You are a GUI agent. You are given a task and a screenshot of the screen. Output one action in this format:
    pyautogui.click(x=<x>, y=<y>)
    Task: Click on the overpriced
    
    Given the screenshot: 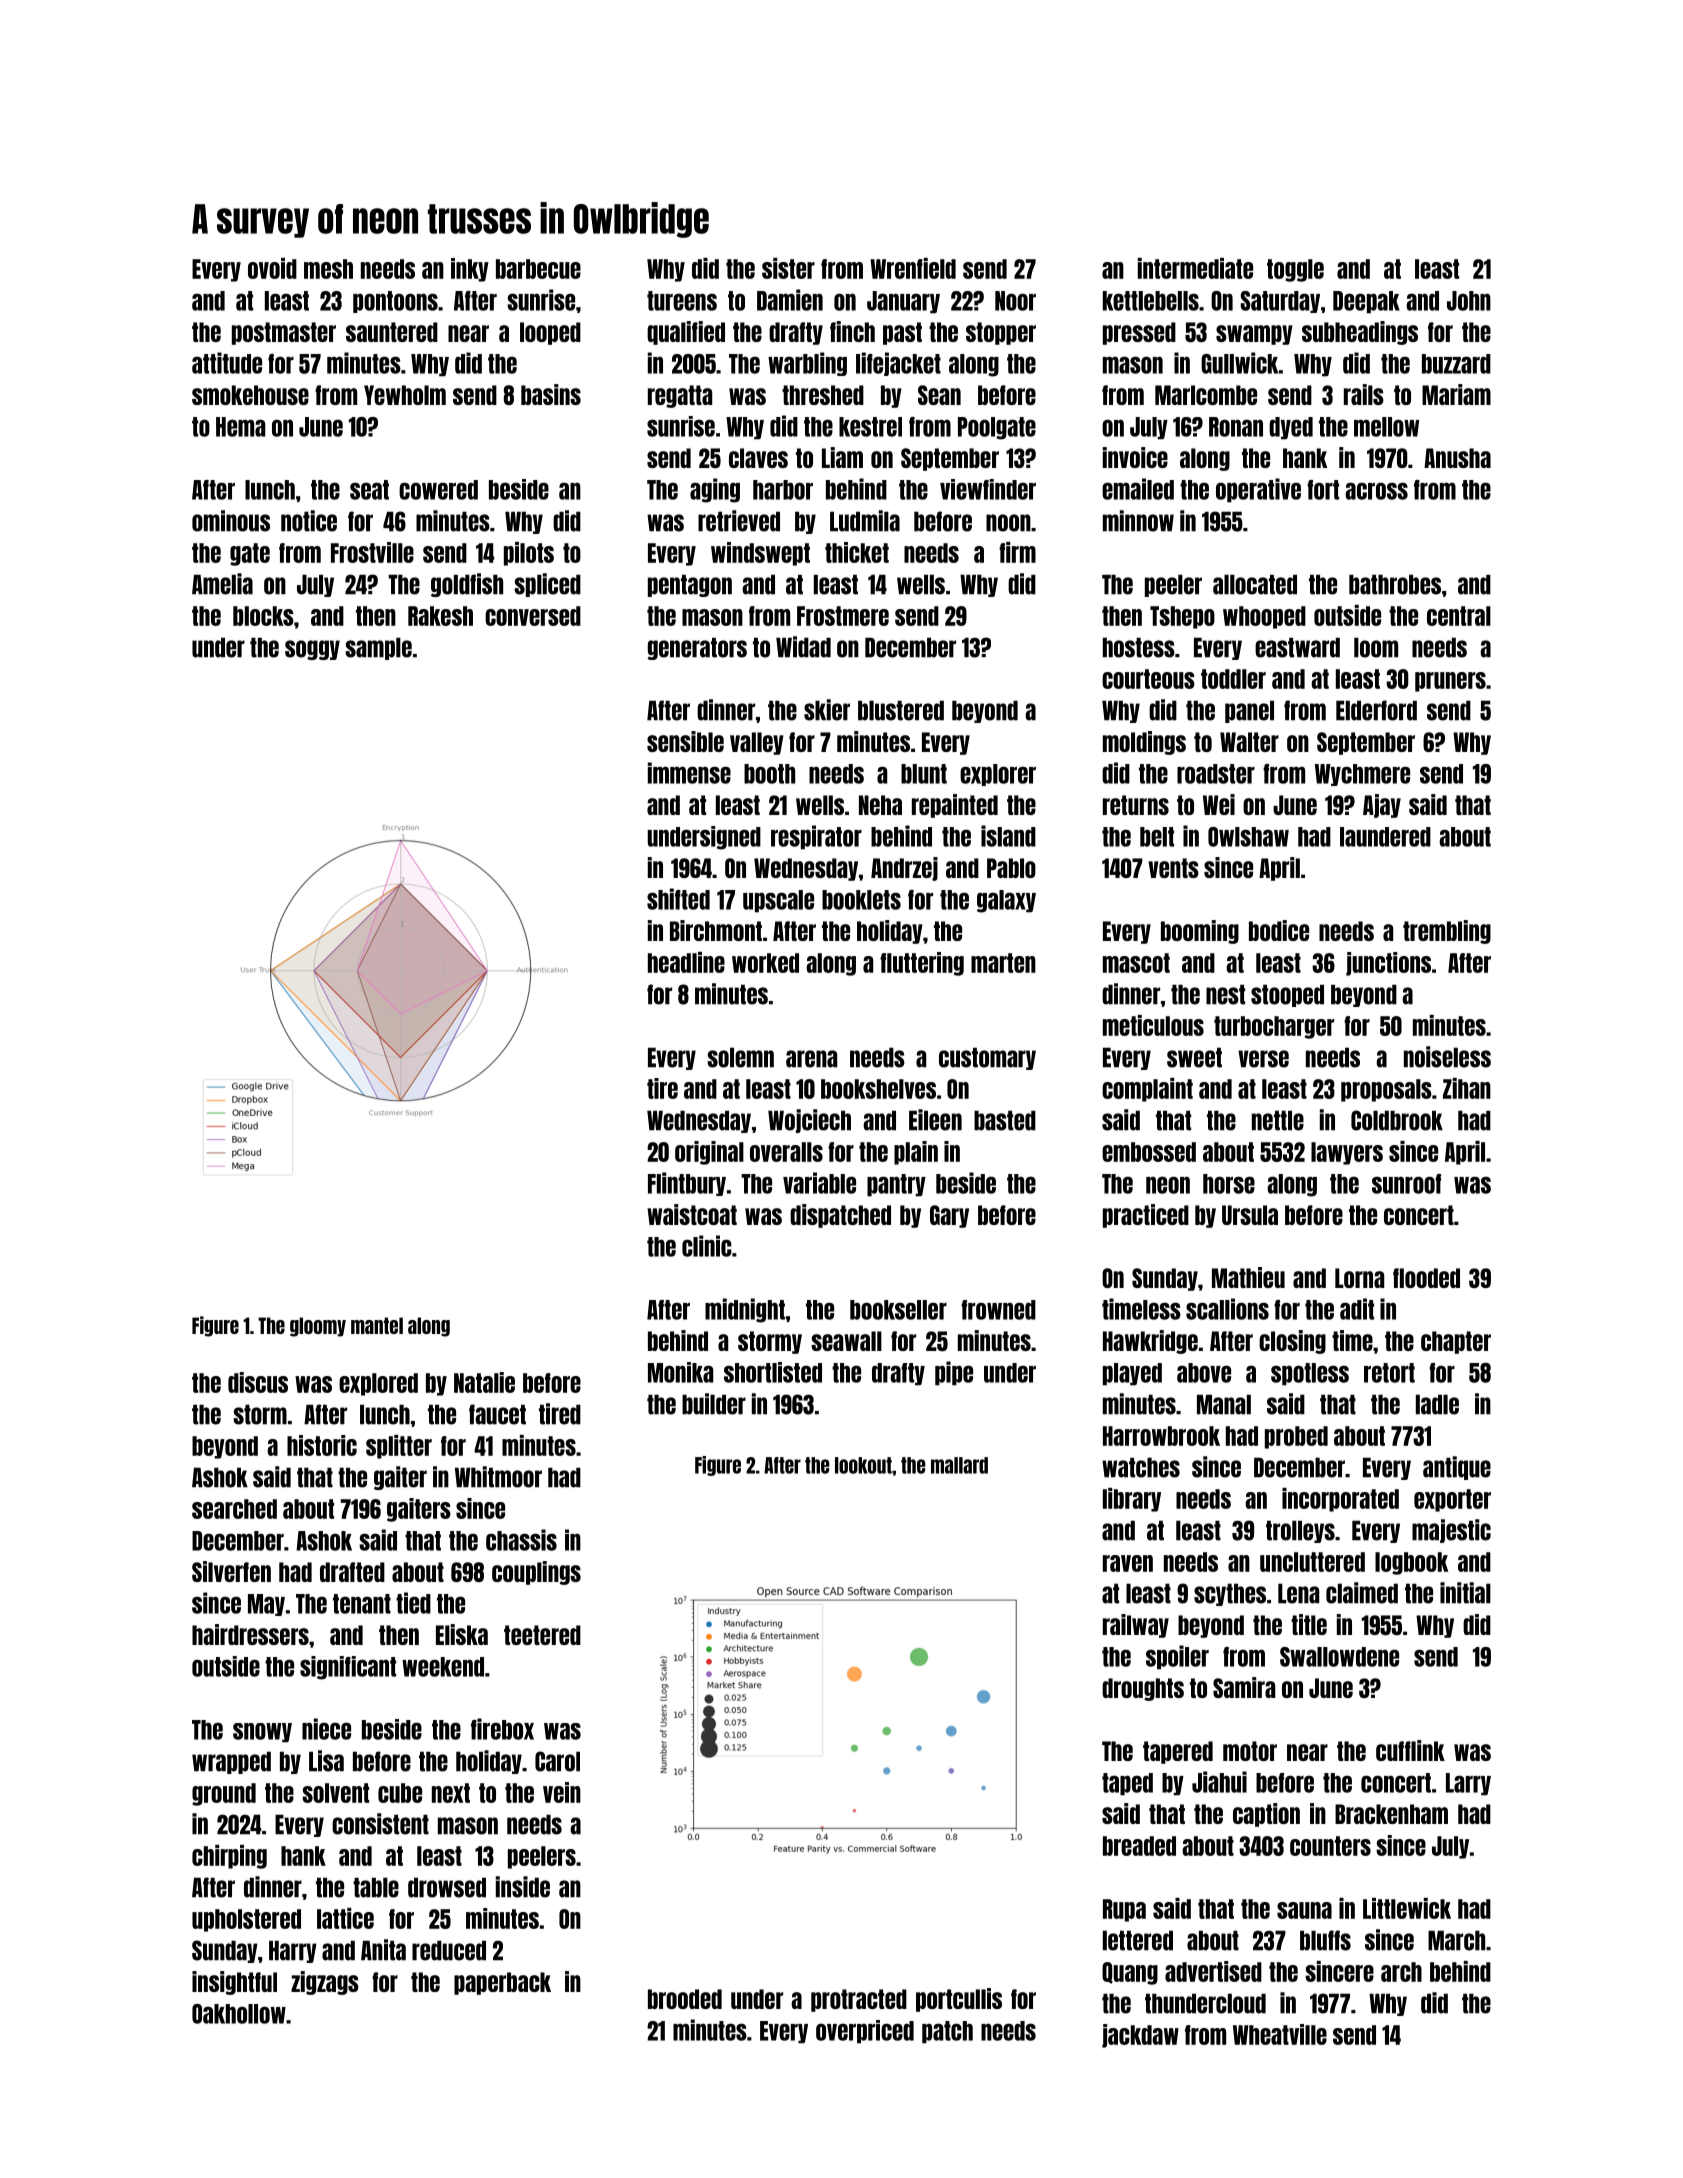 What is the action you would take?
    pyautogui.click(x=865, y=2032)
